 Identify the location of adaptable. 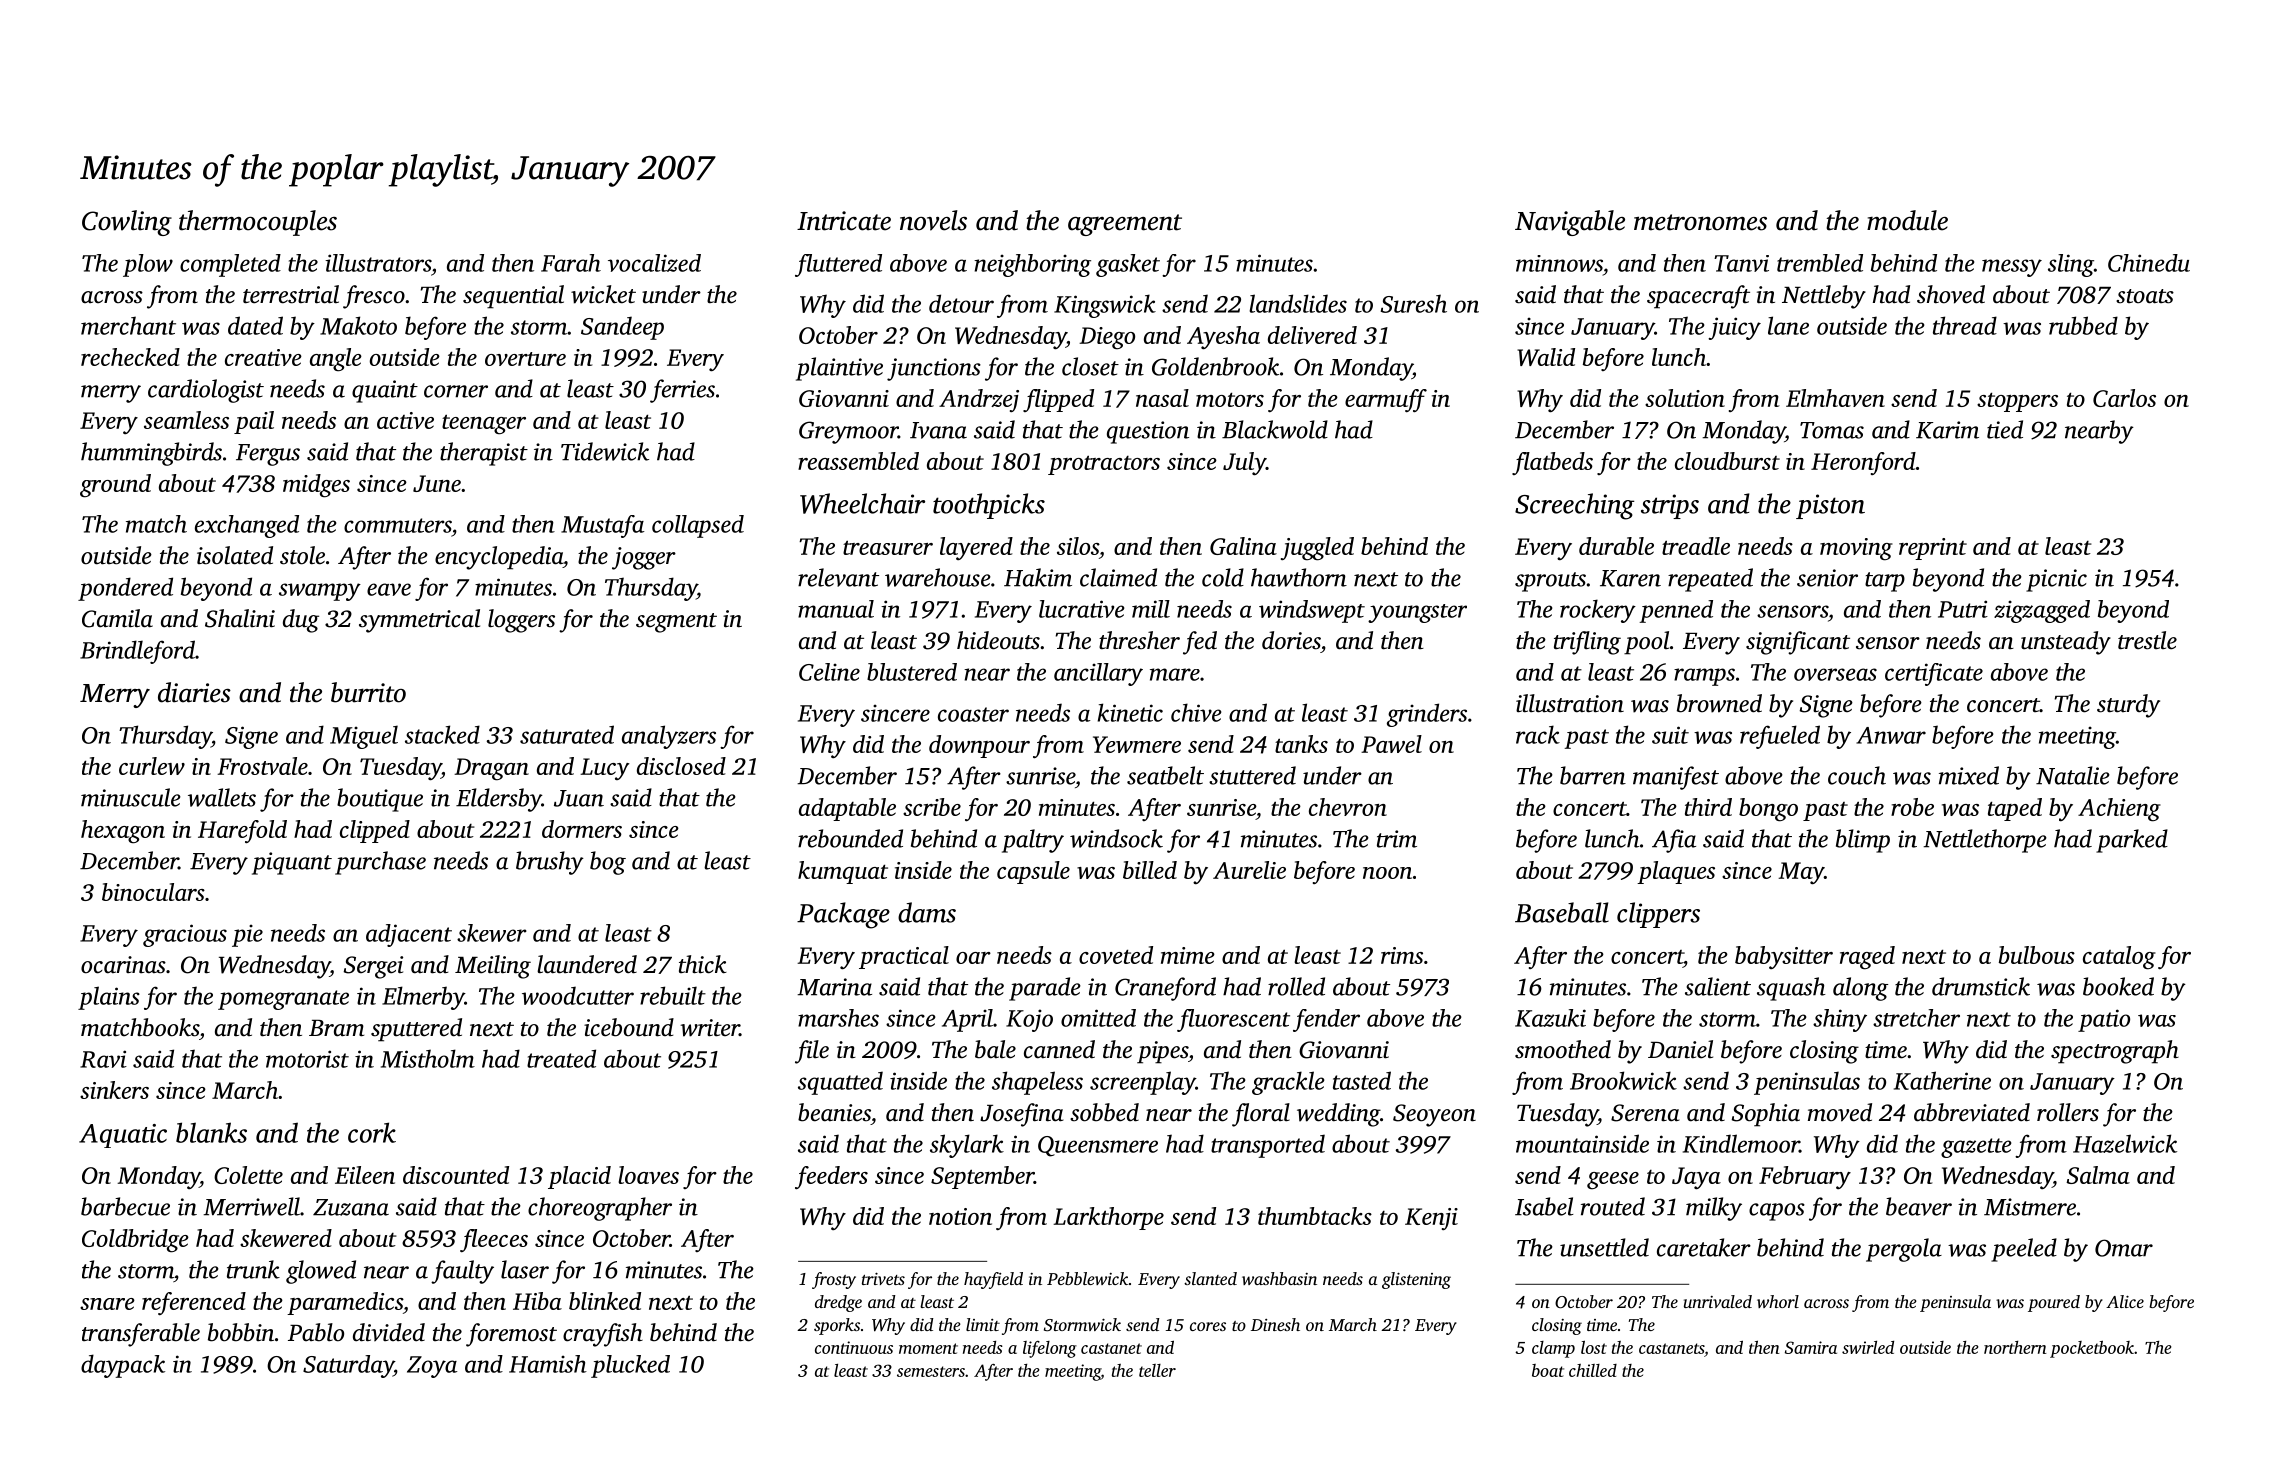
(847, 809).
